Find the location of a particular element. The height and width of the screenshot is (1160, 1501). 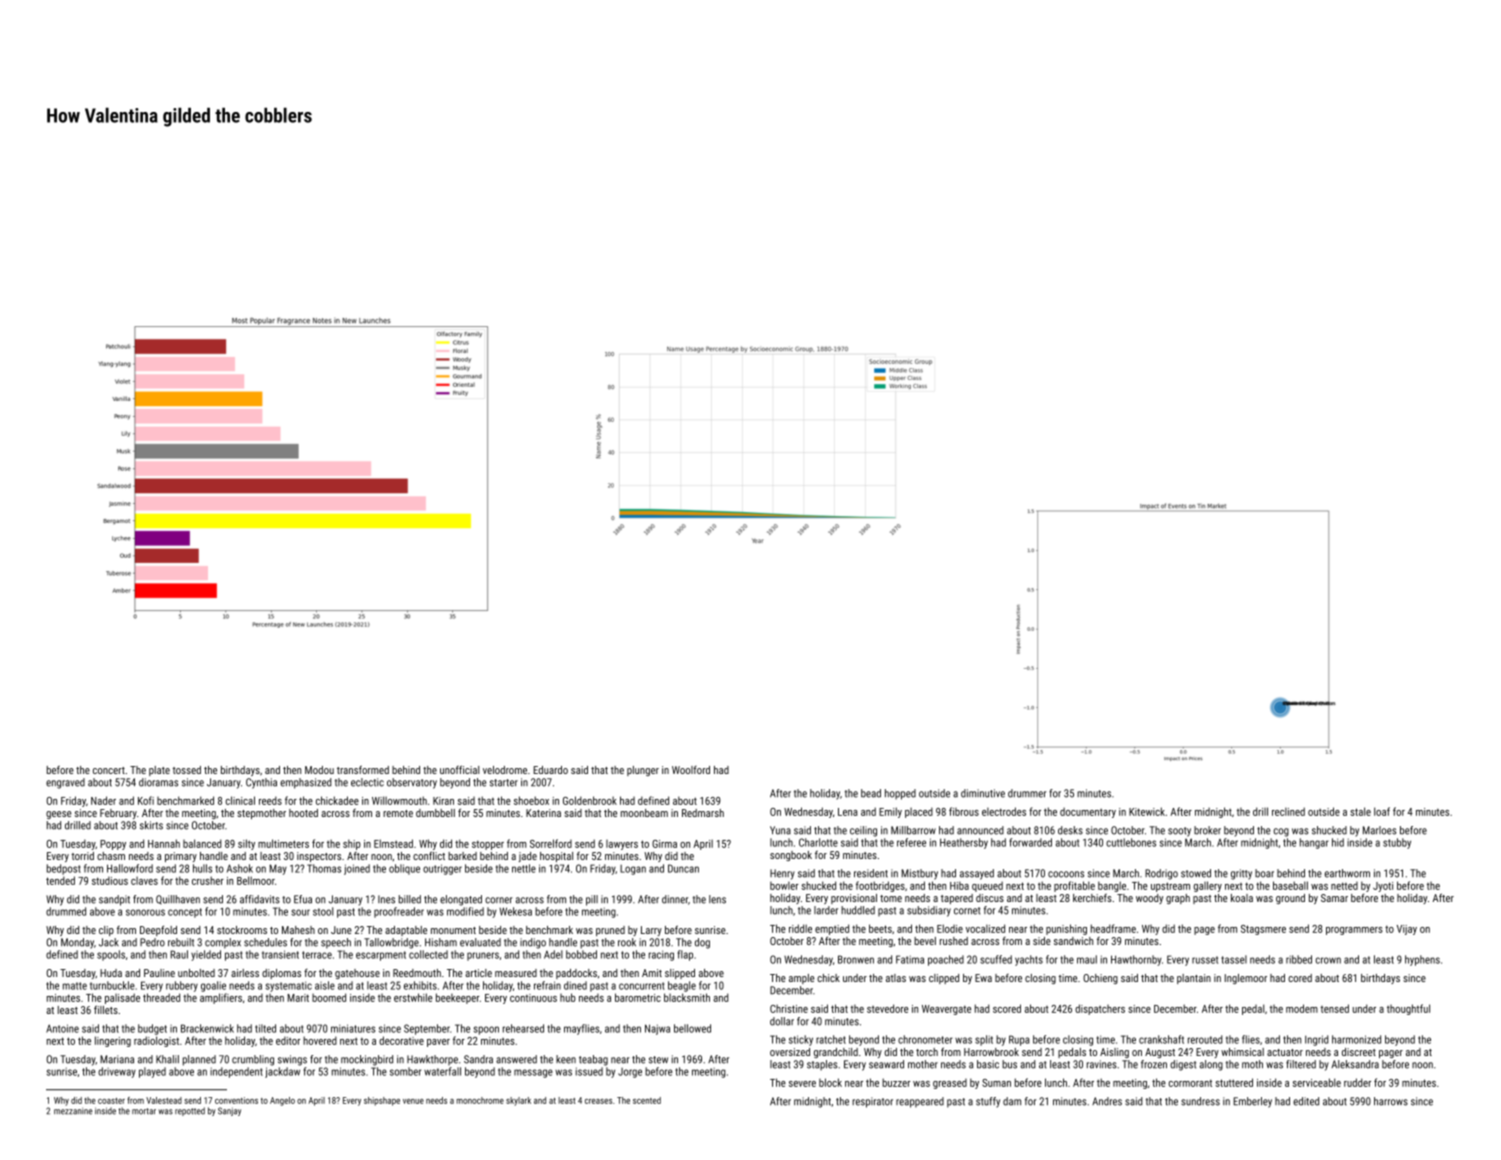

Woolford is located at coordinates (691, 770).
